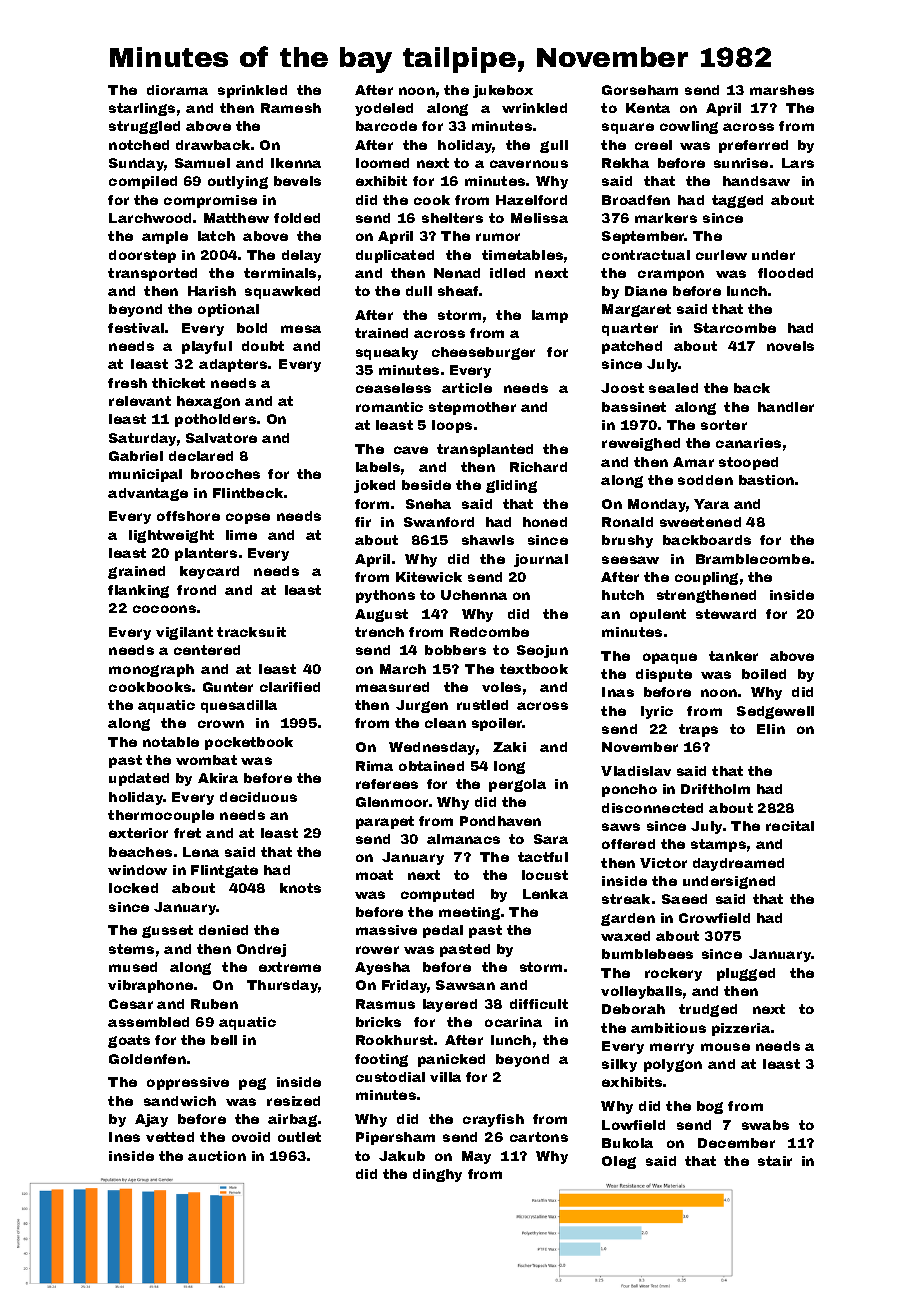  Describe the element at coordinates (673, 388) in the screenshot. I see `sealed` at that location.
